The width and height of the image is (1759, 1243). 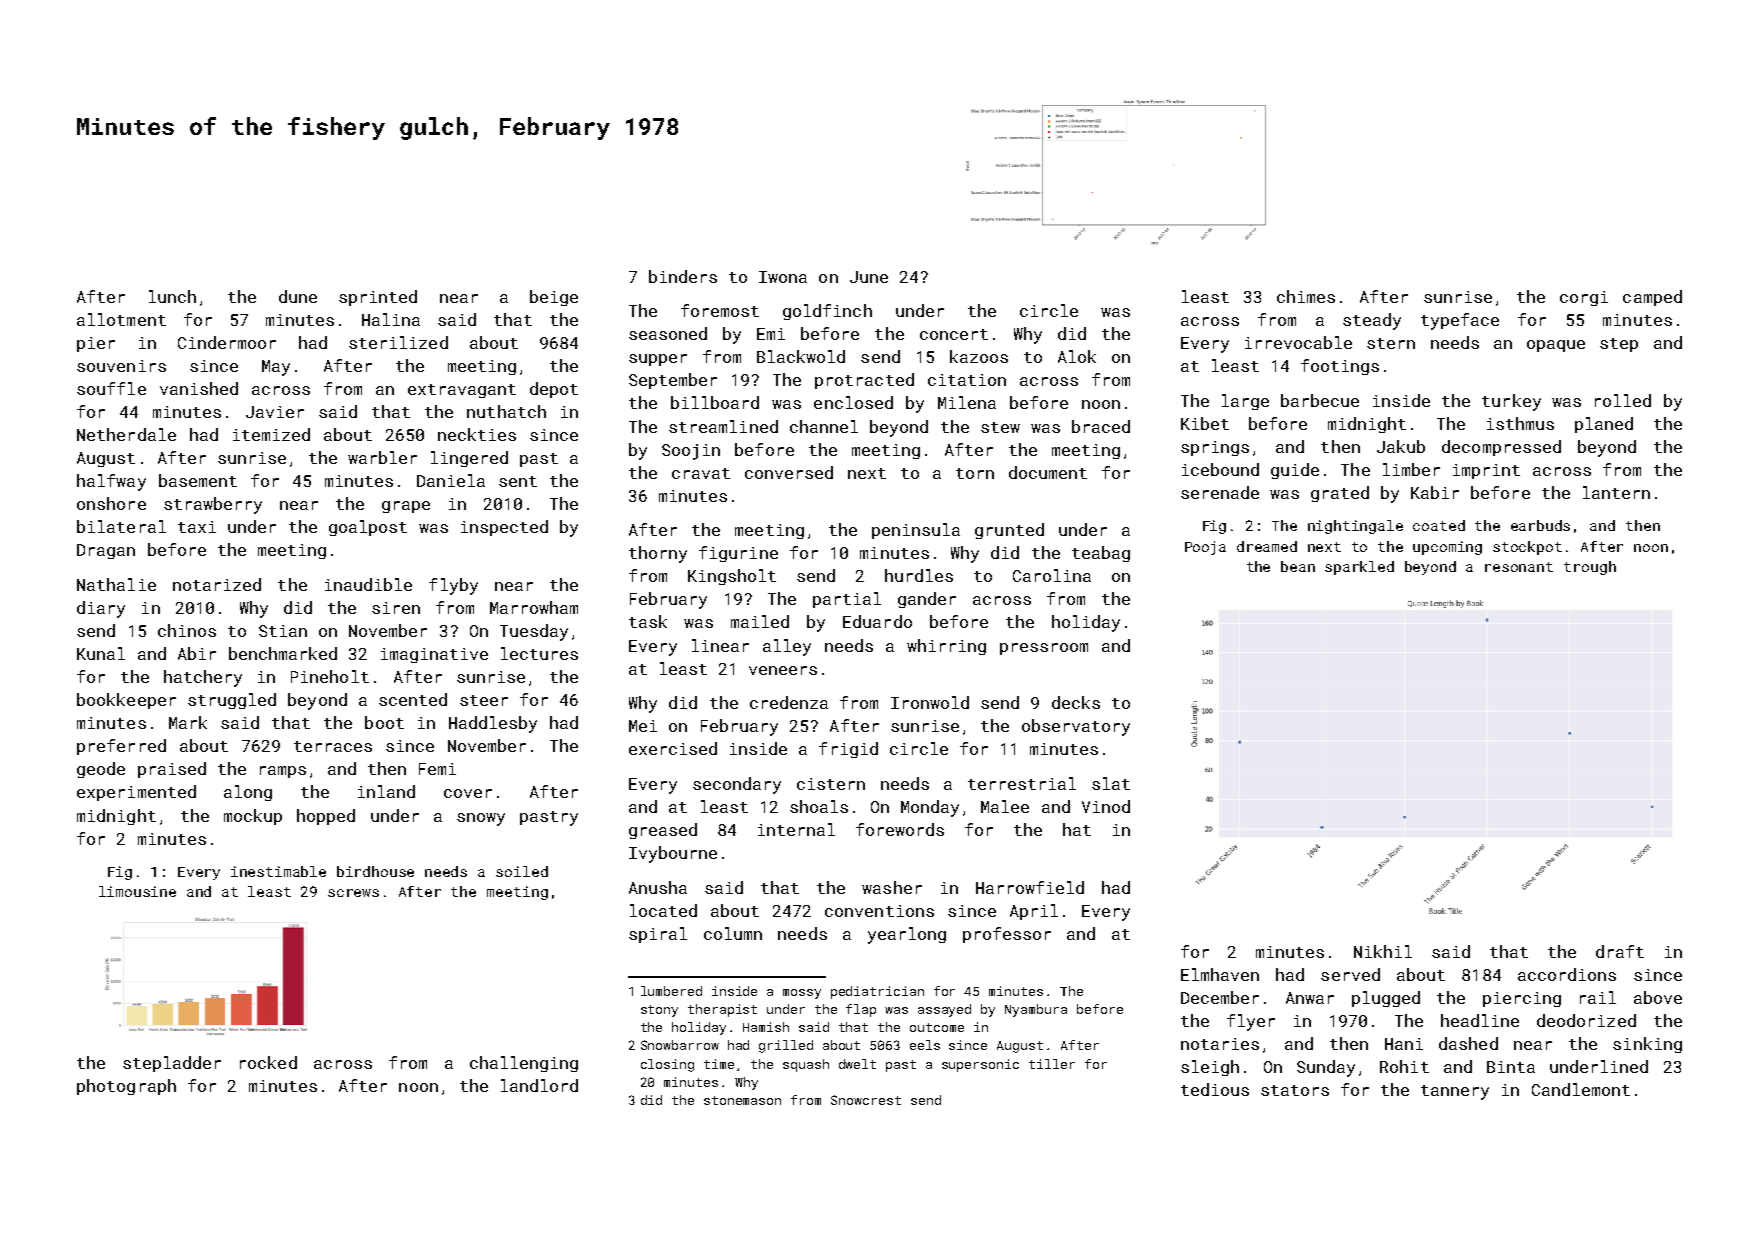 I want to click on decks, so click(x=1076, y=702).
